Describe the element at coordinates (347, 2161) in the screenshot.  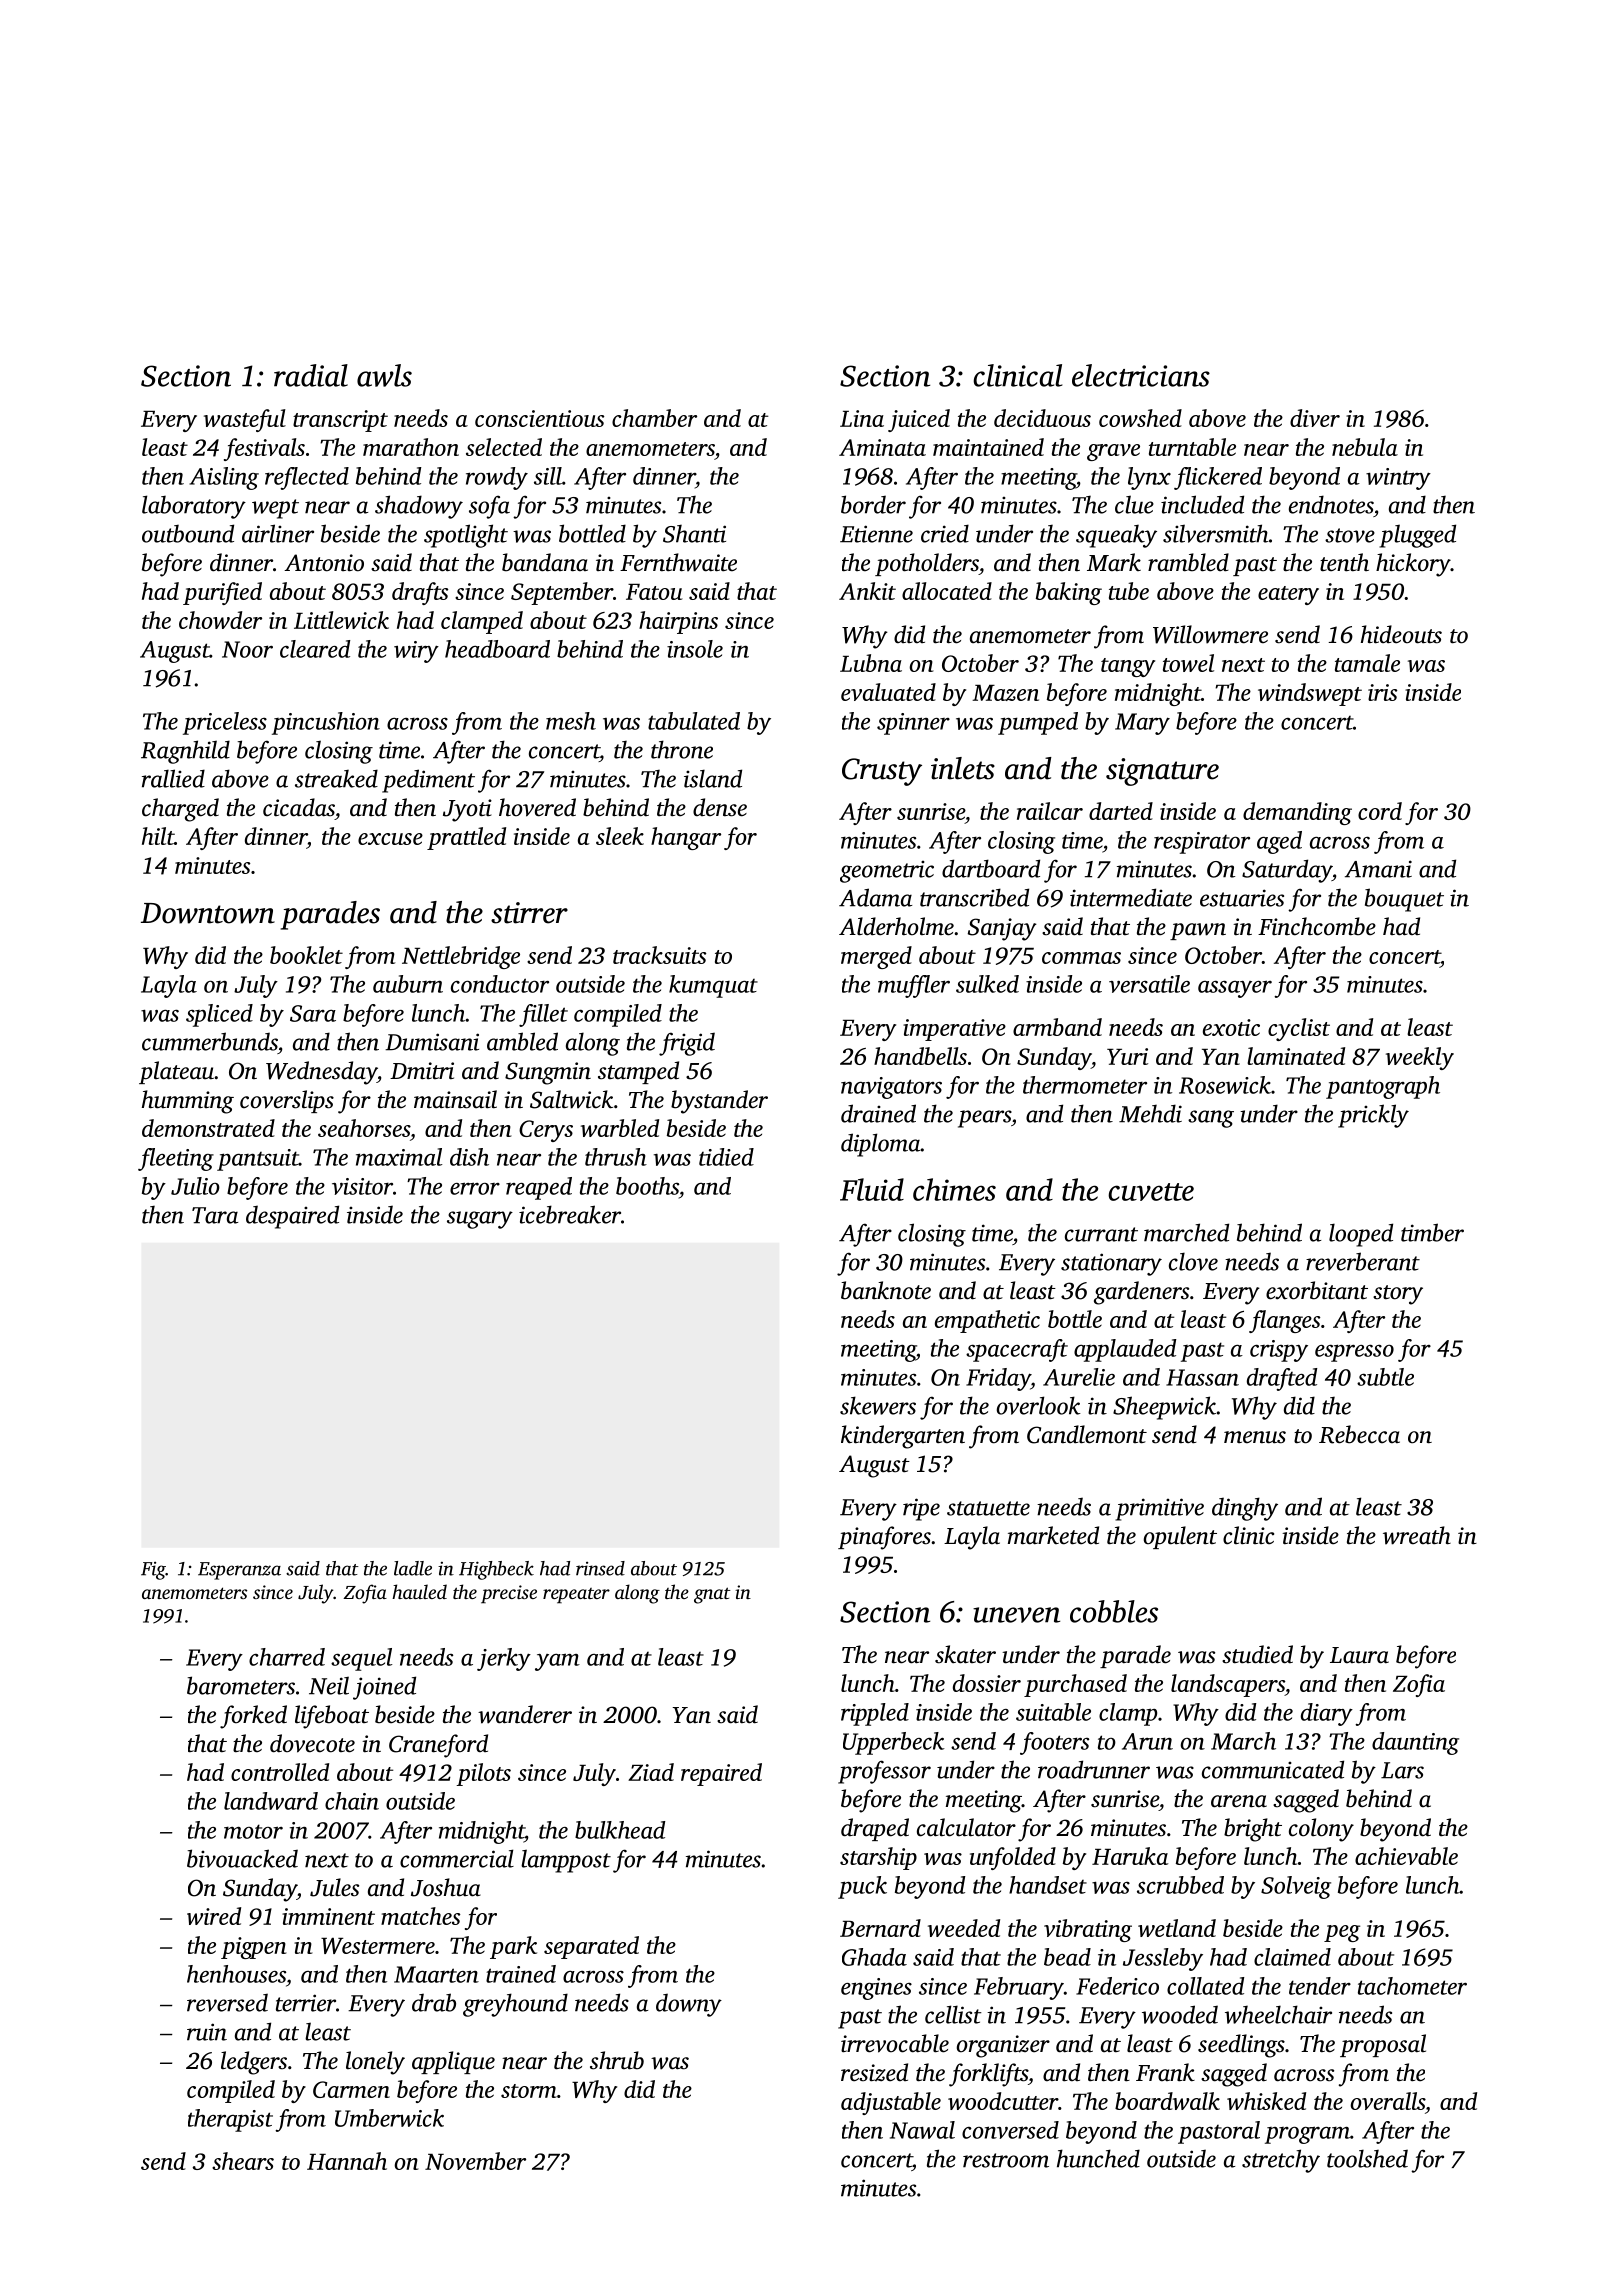
I see `Hannah` at that location.
